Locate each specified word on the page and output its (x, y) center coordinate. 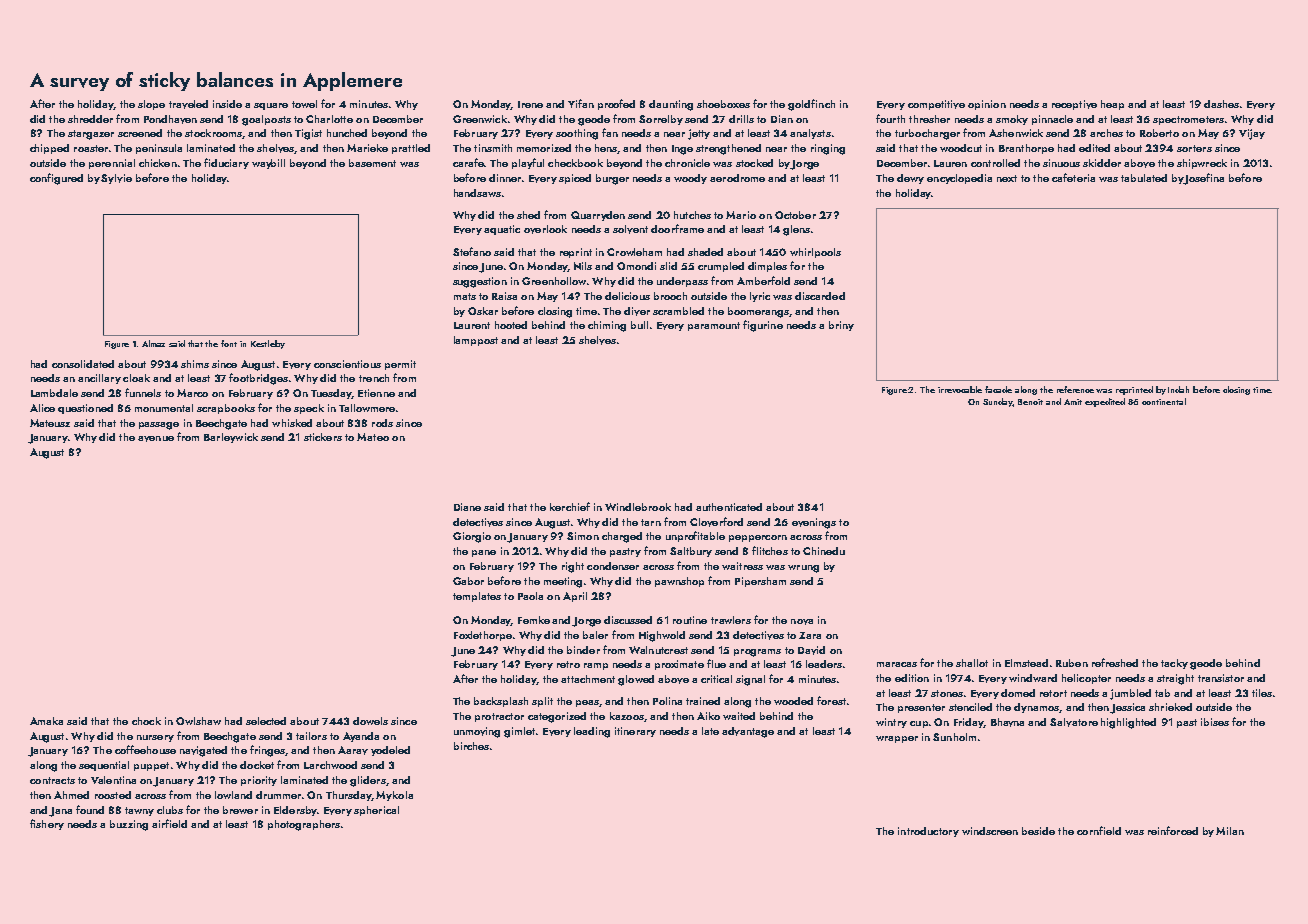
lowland (233, 795)
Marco (192, 393)
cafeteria (1073, 177)
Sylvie (116, 179)
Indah (1178, 389)
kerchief (570, 506)
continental (1164, 401)
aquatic (502, 230)
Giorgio (472, 537)
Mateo (373, 437)
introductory (928, 832)
